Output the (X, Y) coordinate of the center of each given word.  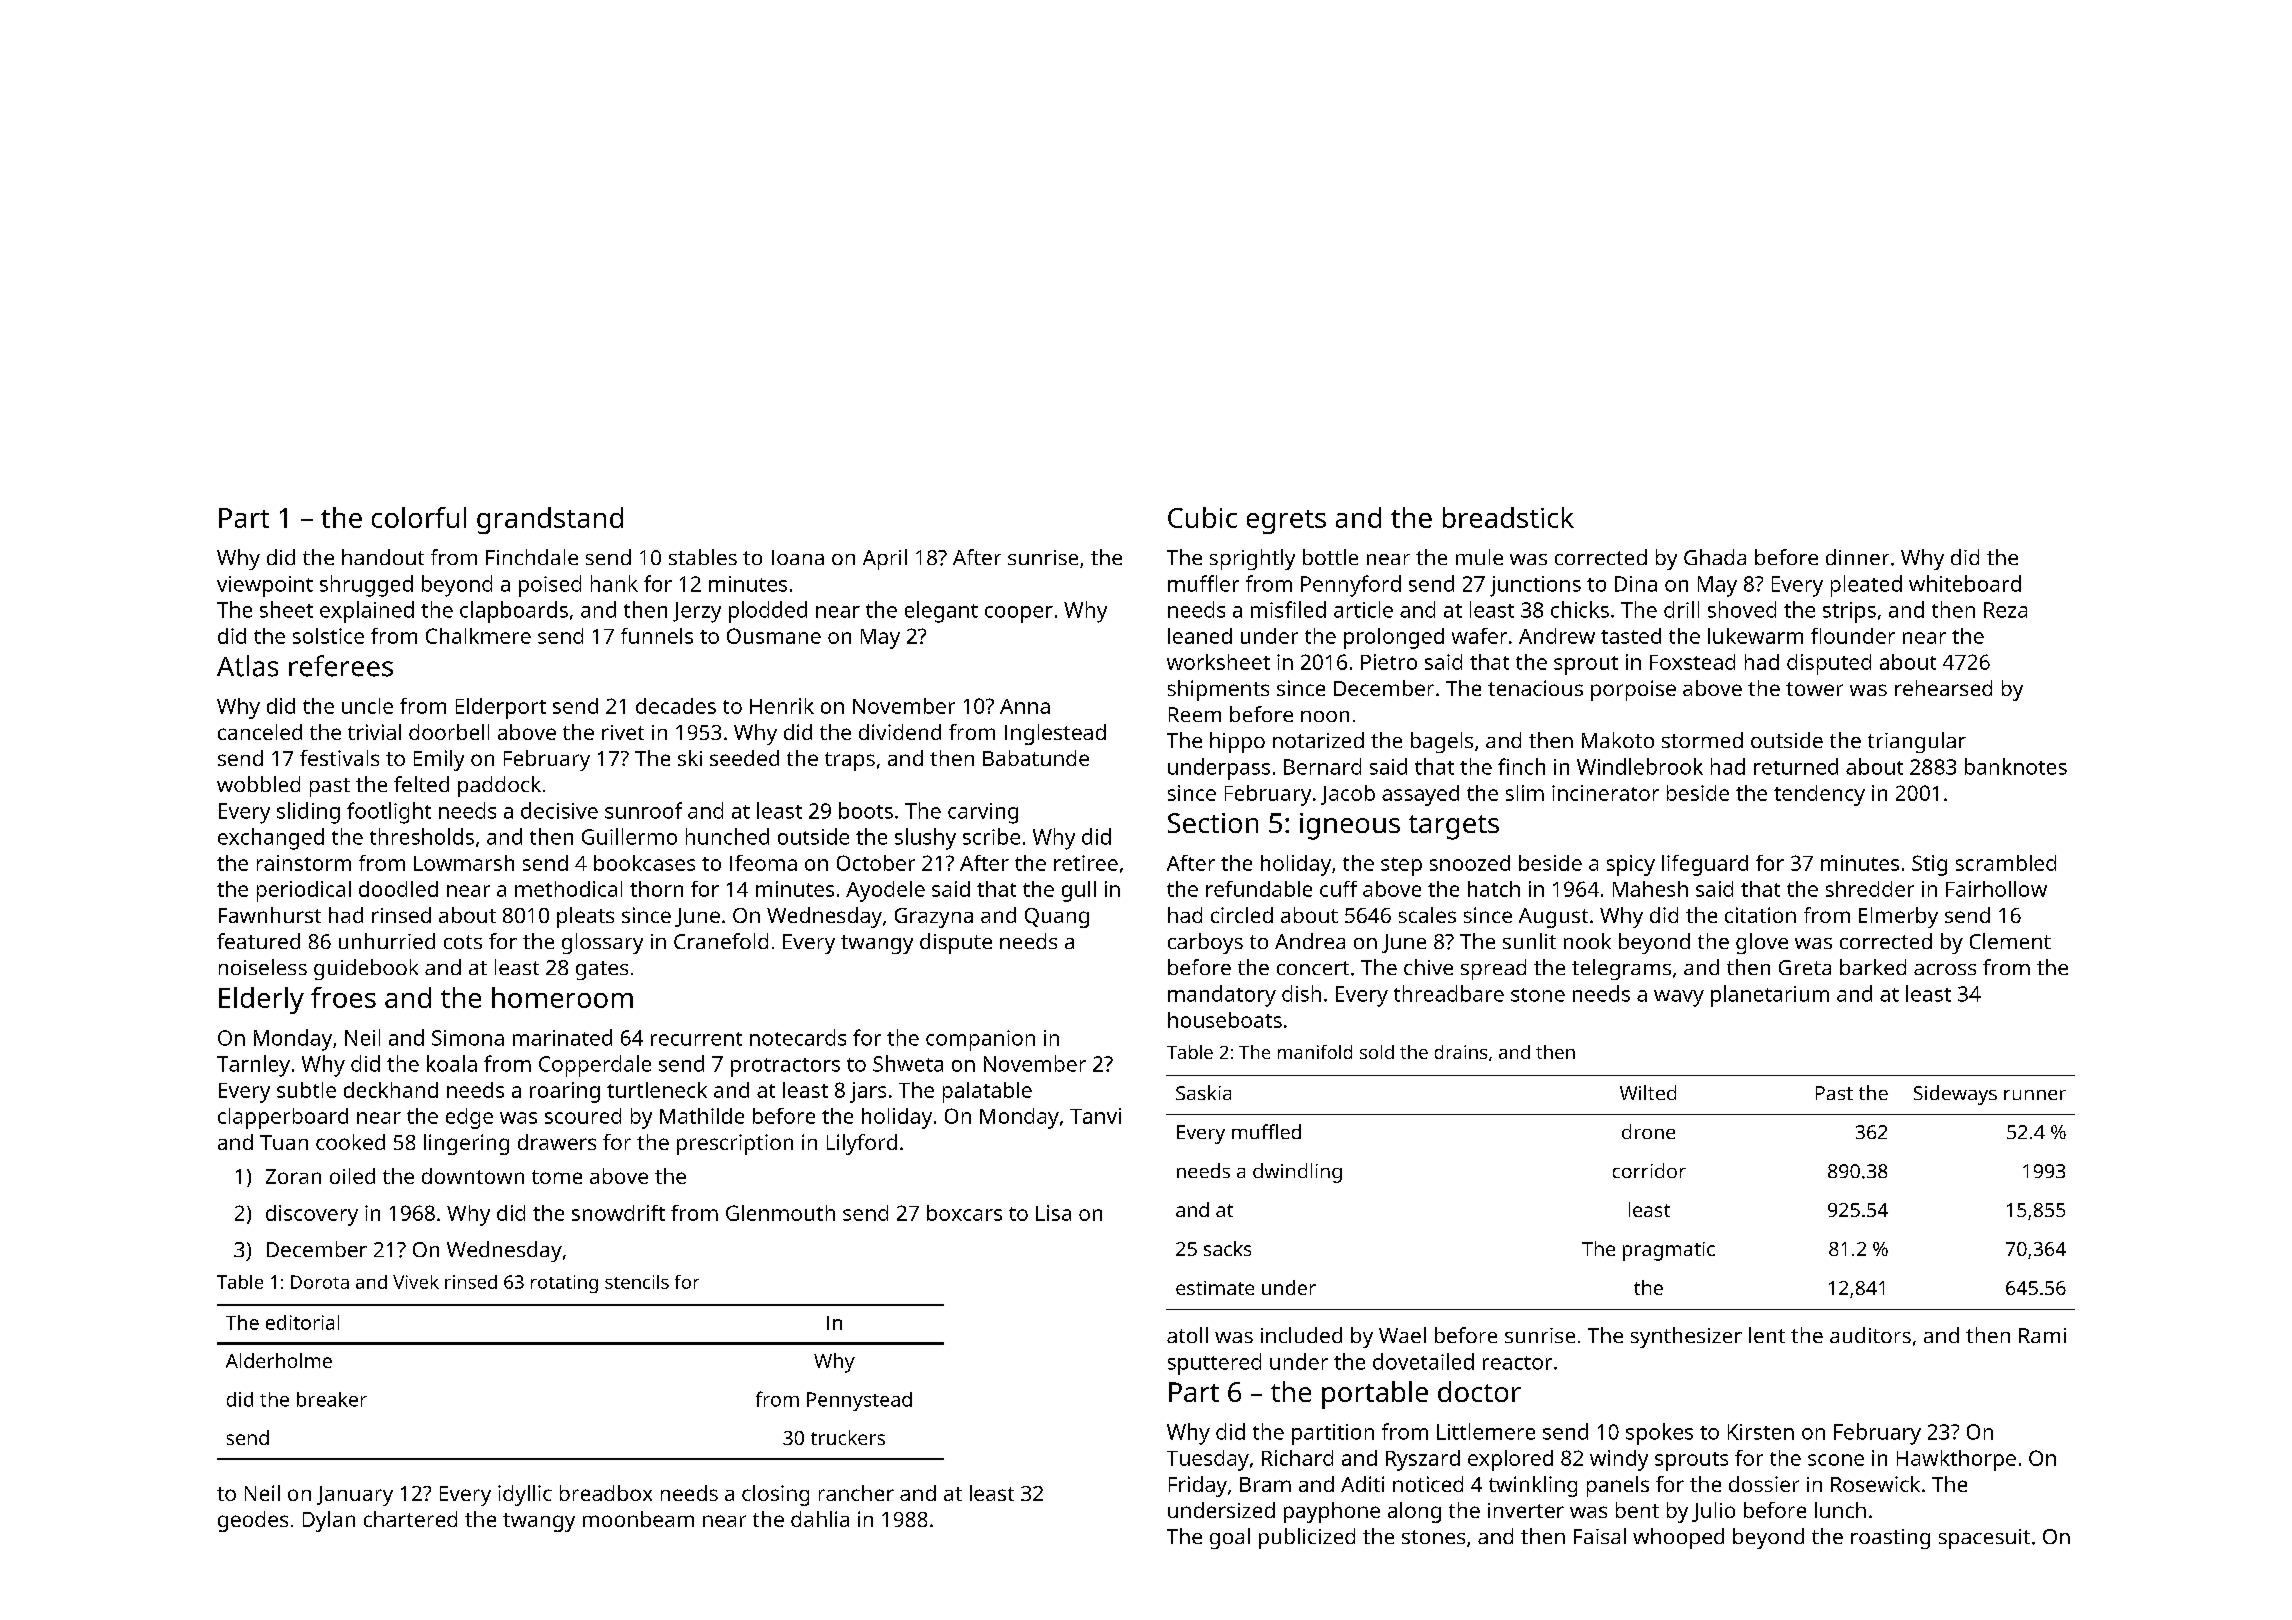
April (885, 559)
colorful (419, 517)
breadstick (1508, 517)
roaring (565, 1092)
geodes (253, 1521)
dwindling (1297, 1173)
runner (2035, 1095)
